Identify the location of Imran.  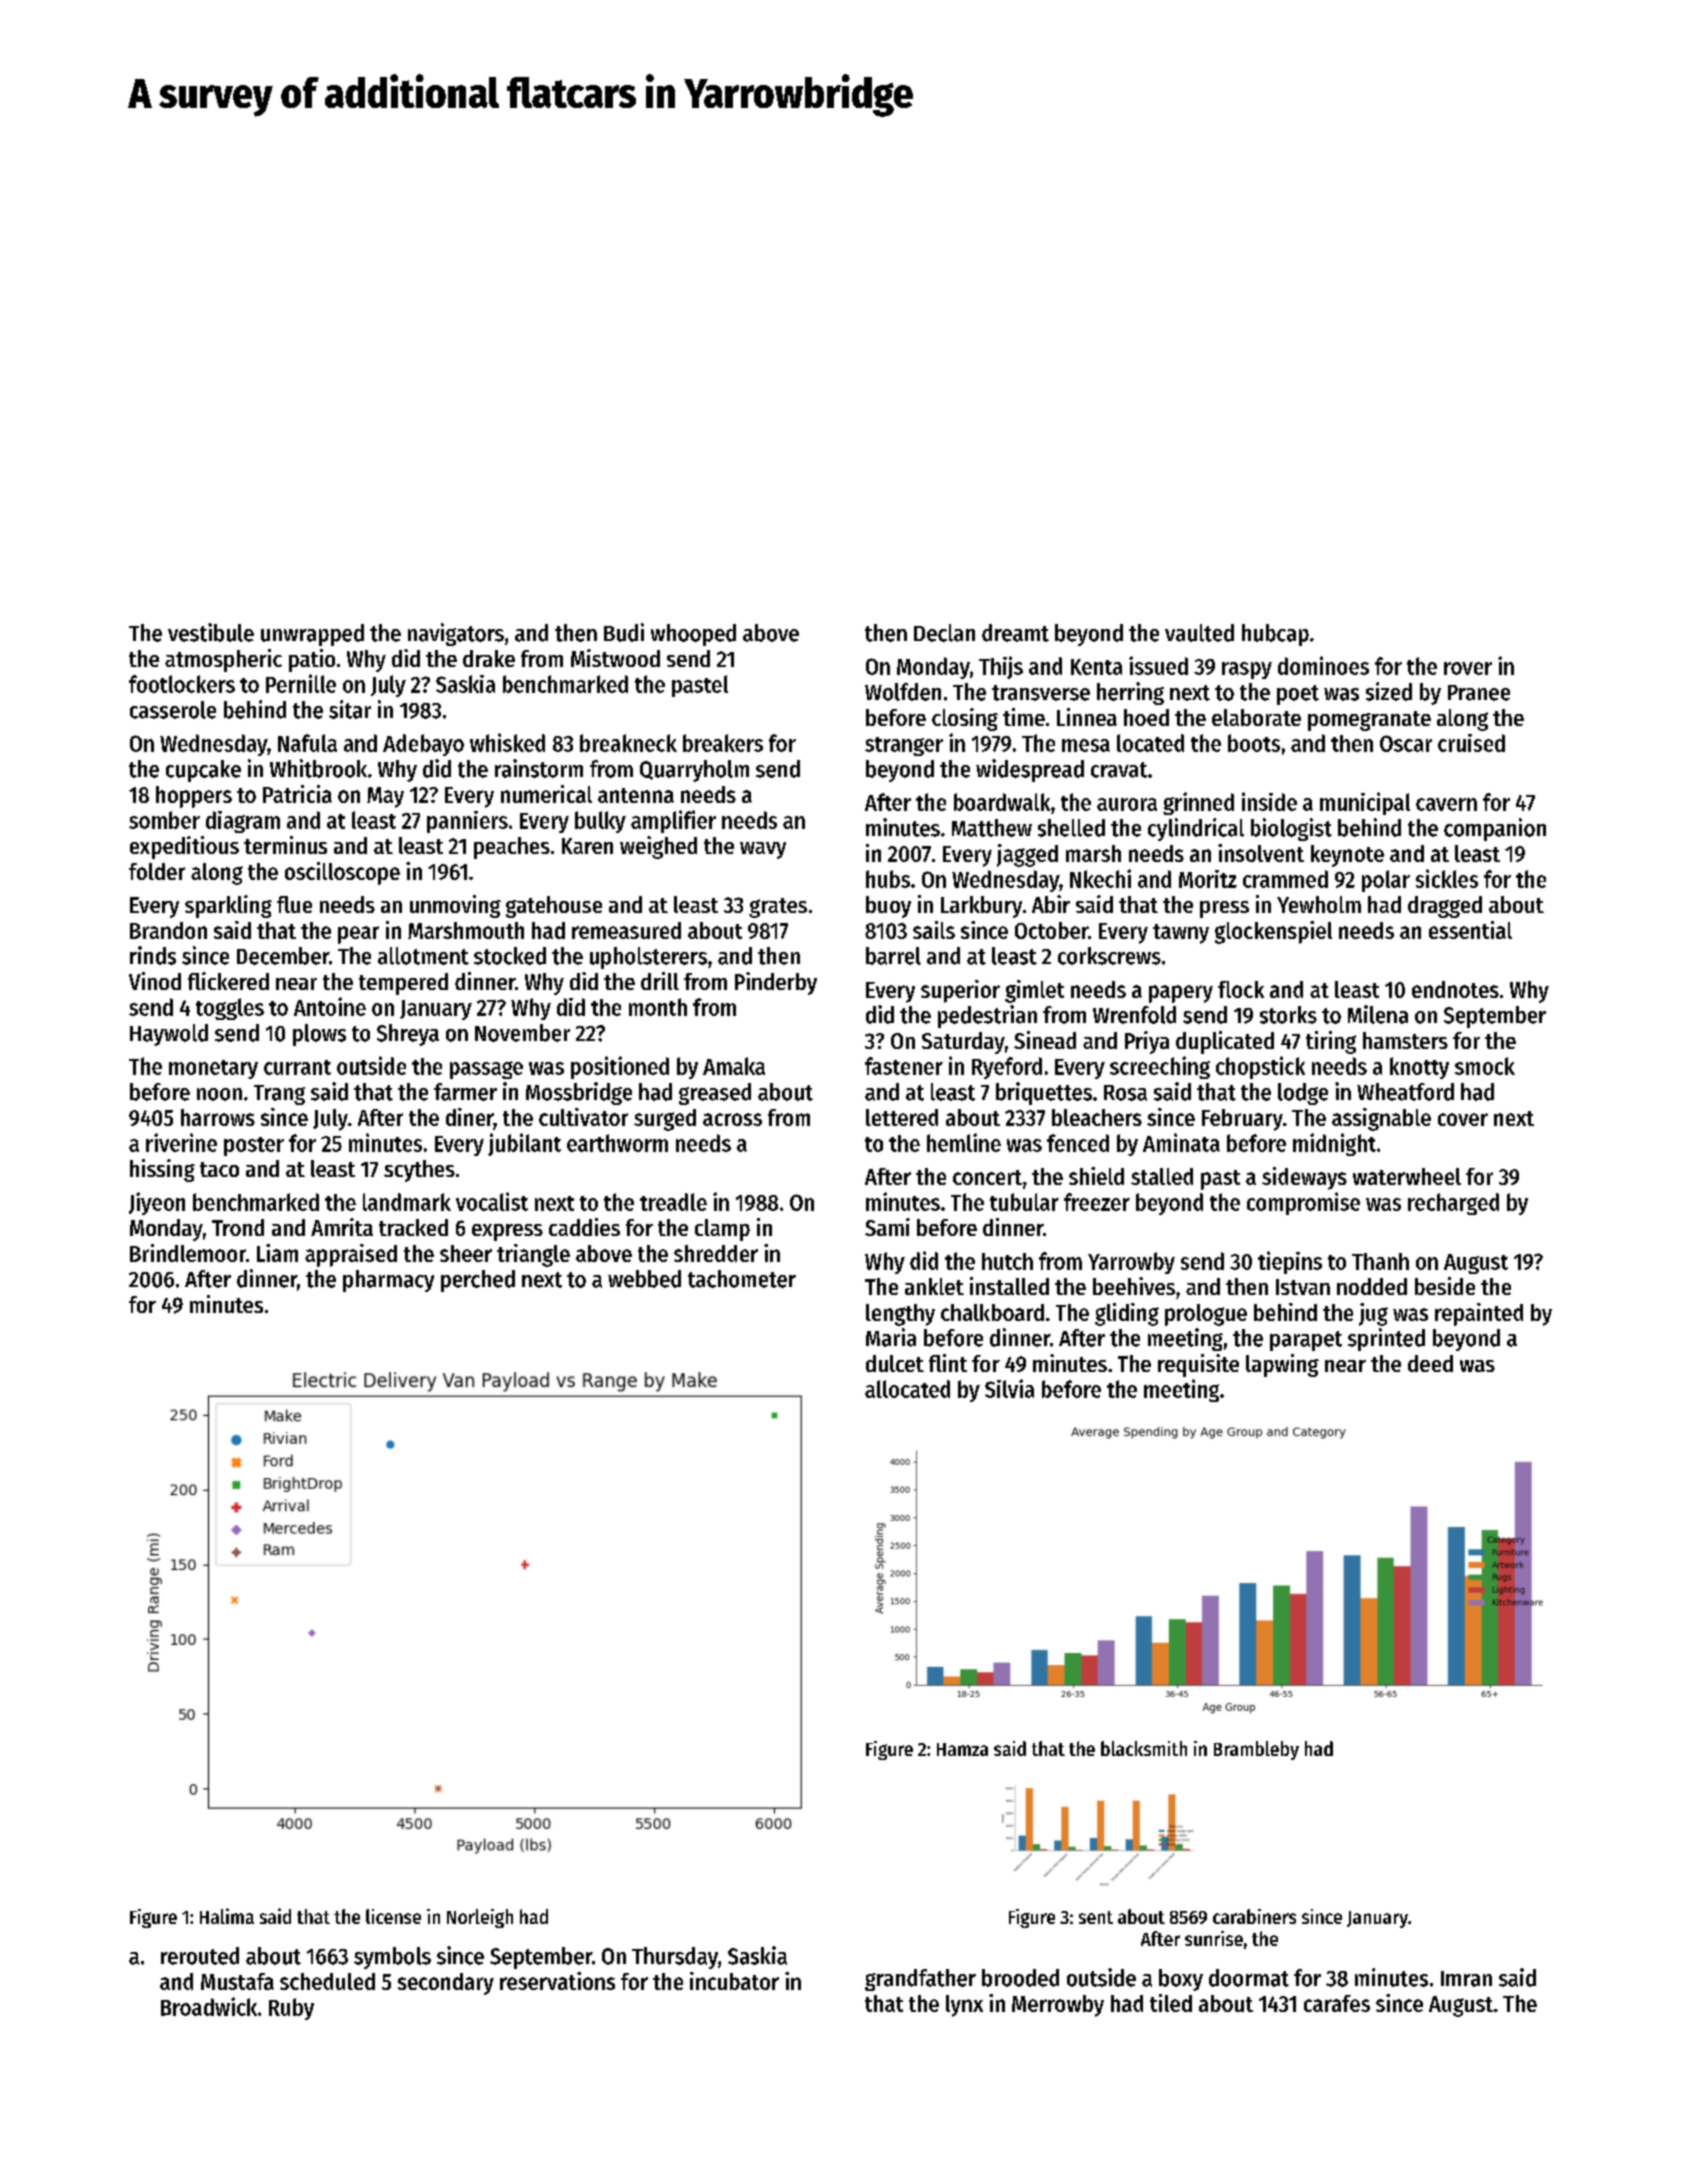
(1466, 1979).
